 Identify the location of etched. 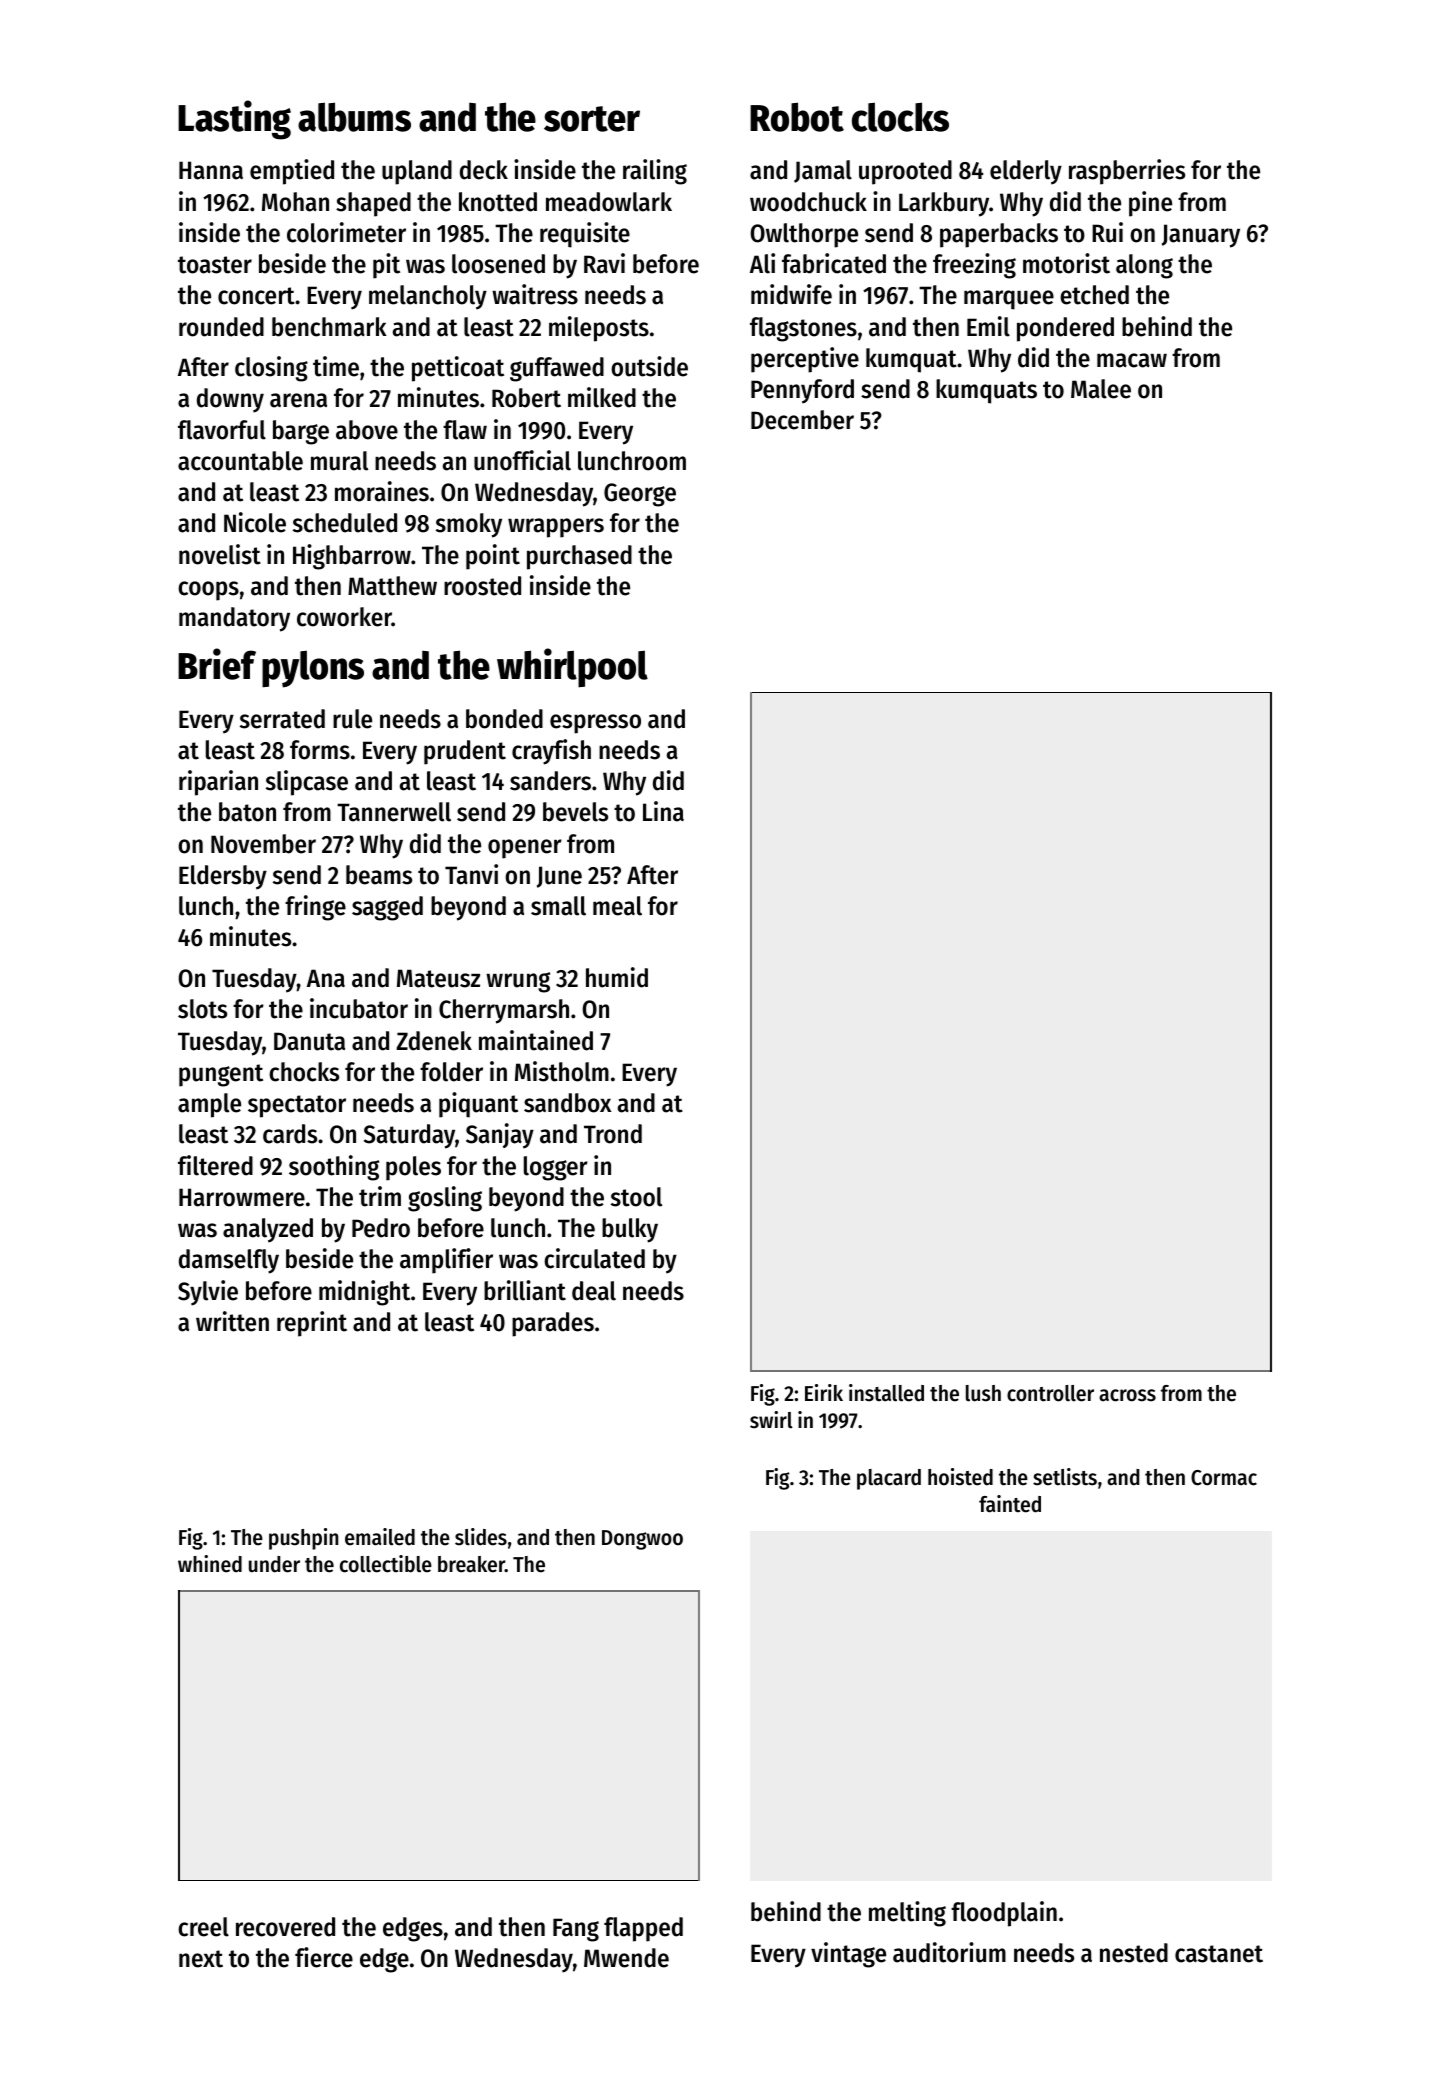
(1094, 295).
